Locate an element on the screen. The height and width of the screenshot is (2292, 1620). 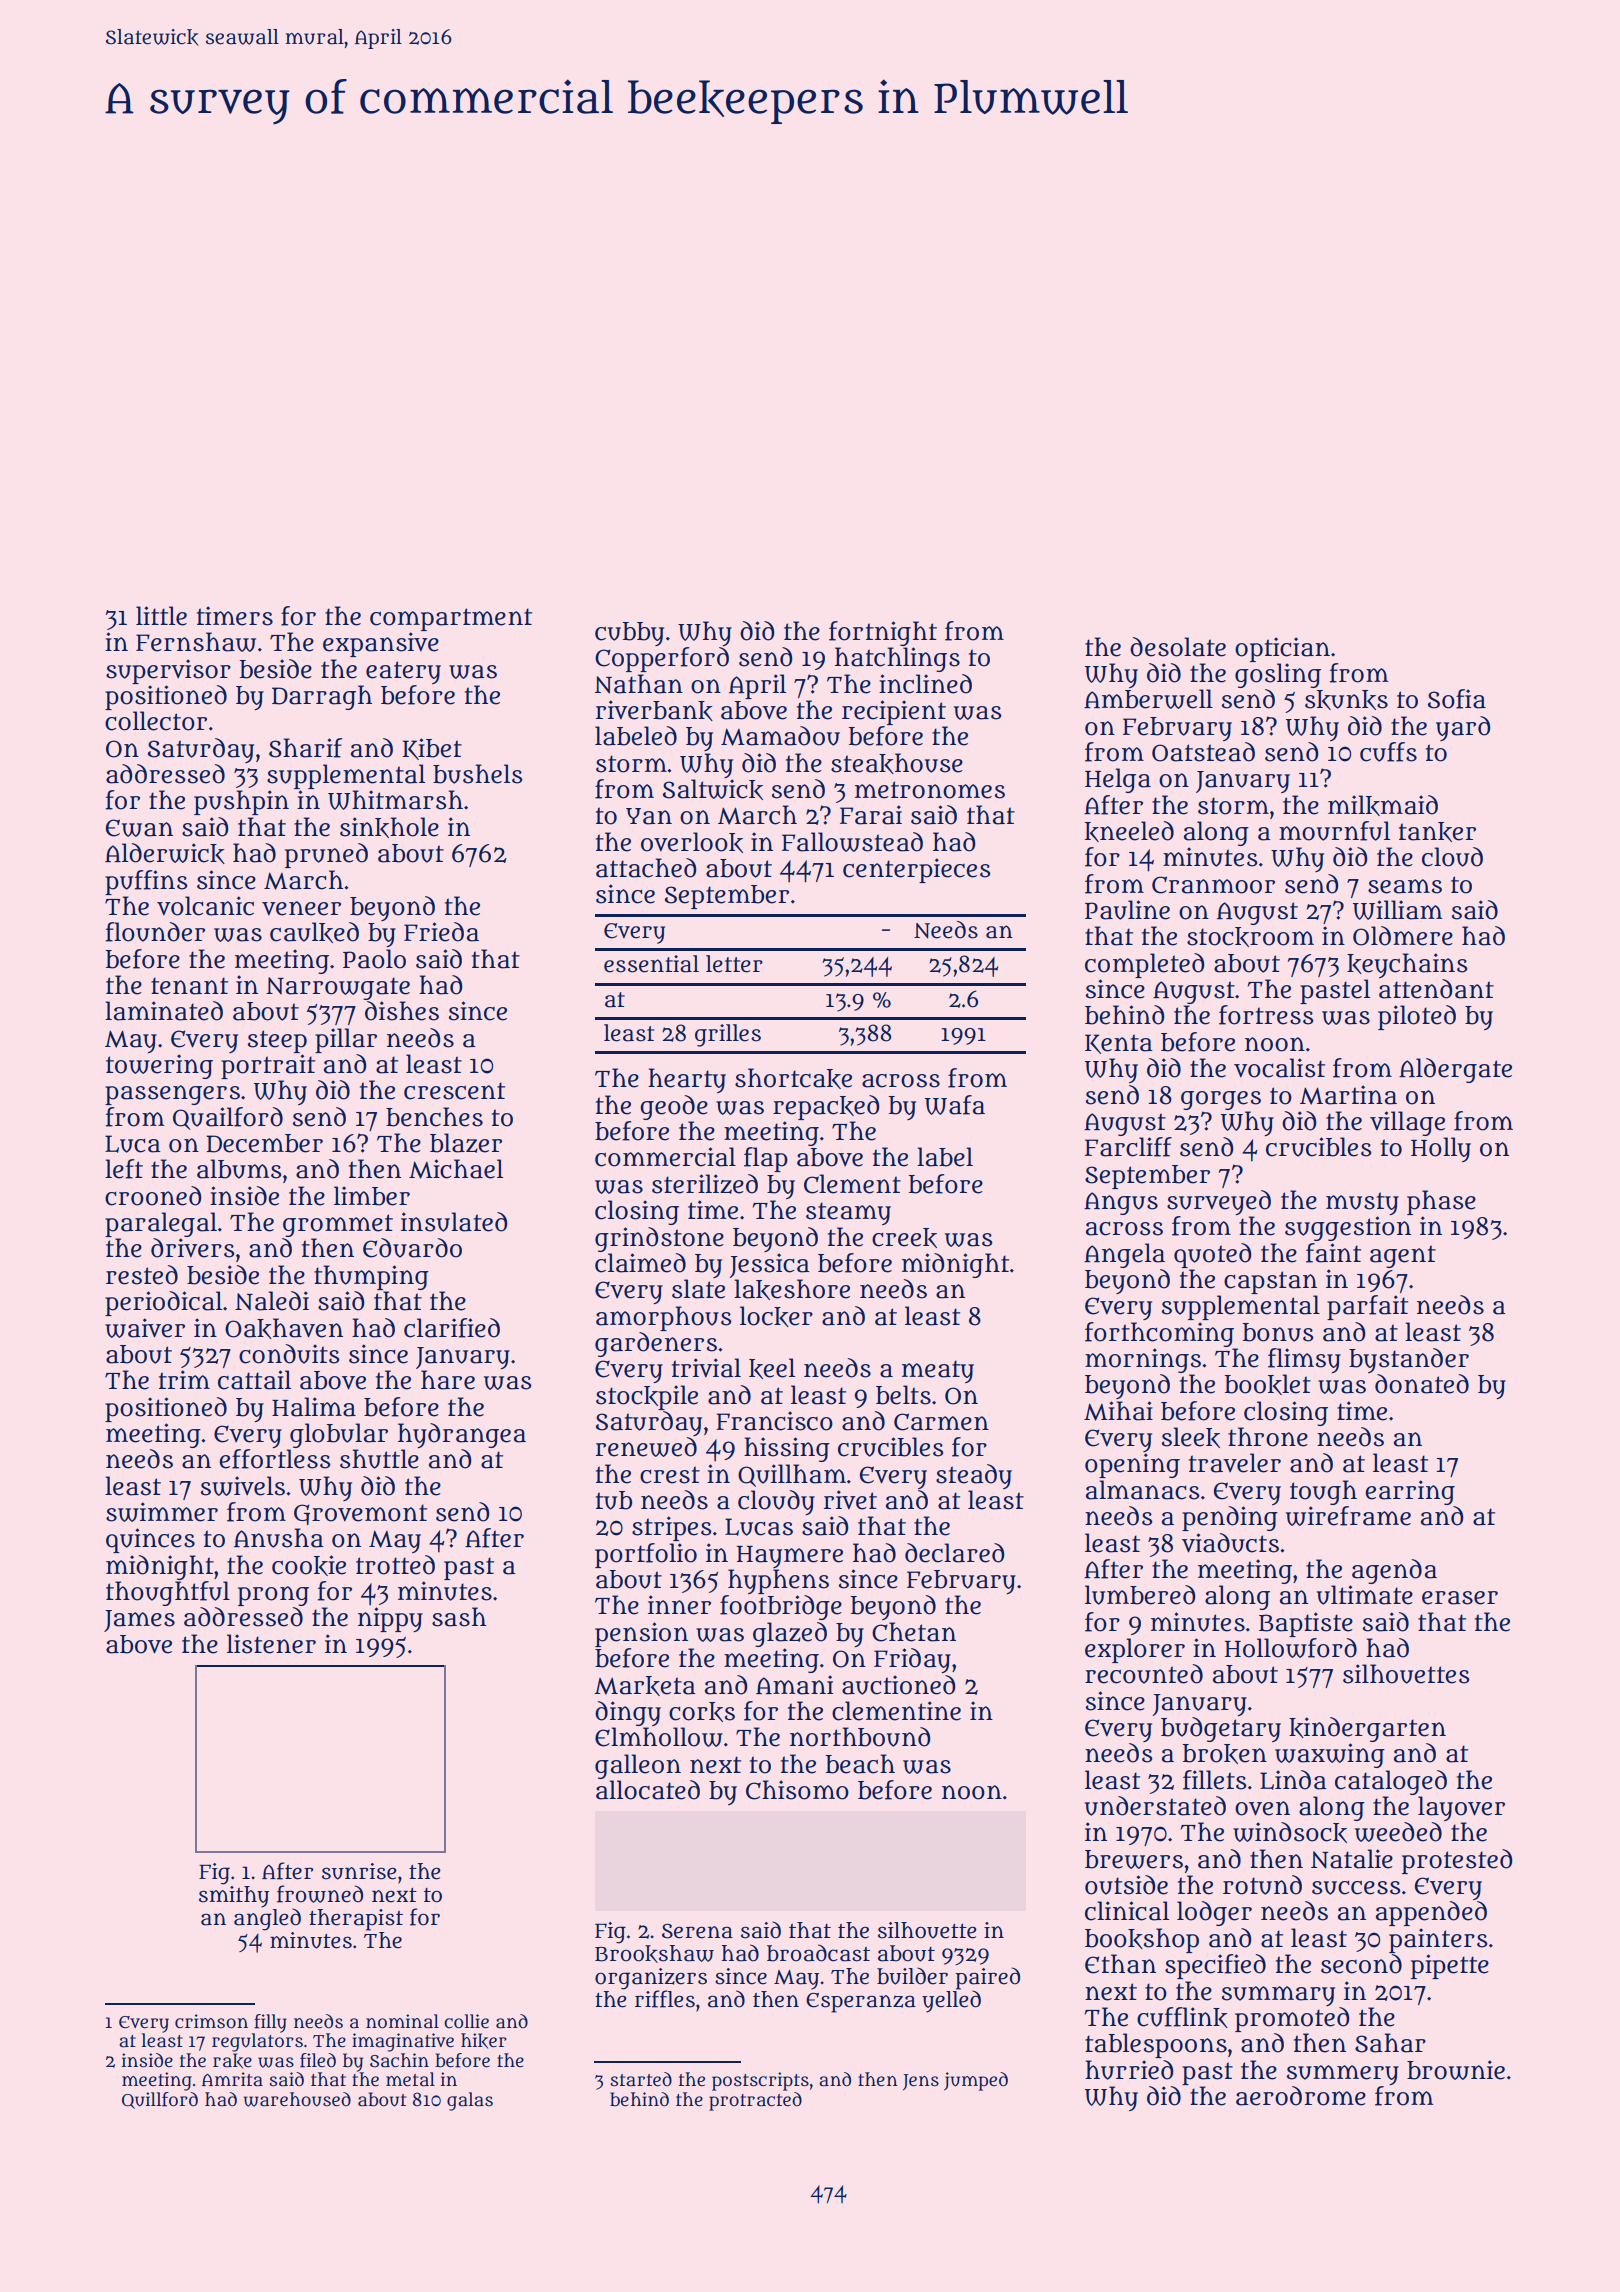
galas is located at coordinates (470, 2101).
